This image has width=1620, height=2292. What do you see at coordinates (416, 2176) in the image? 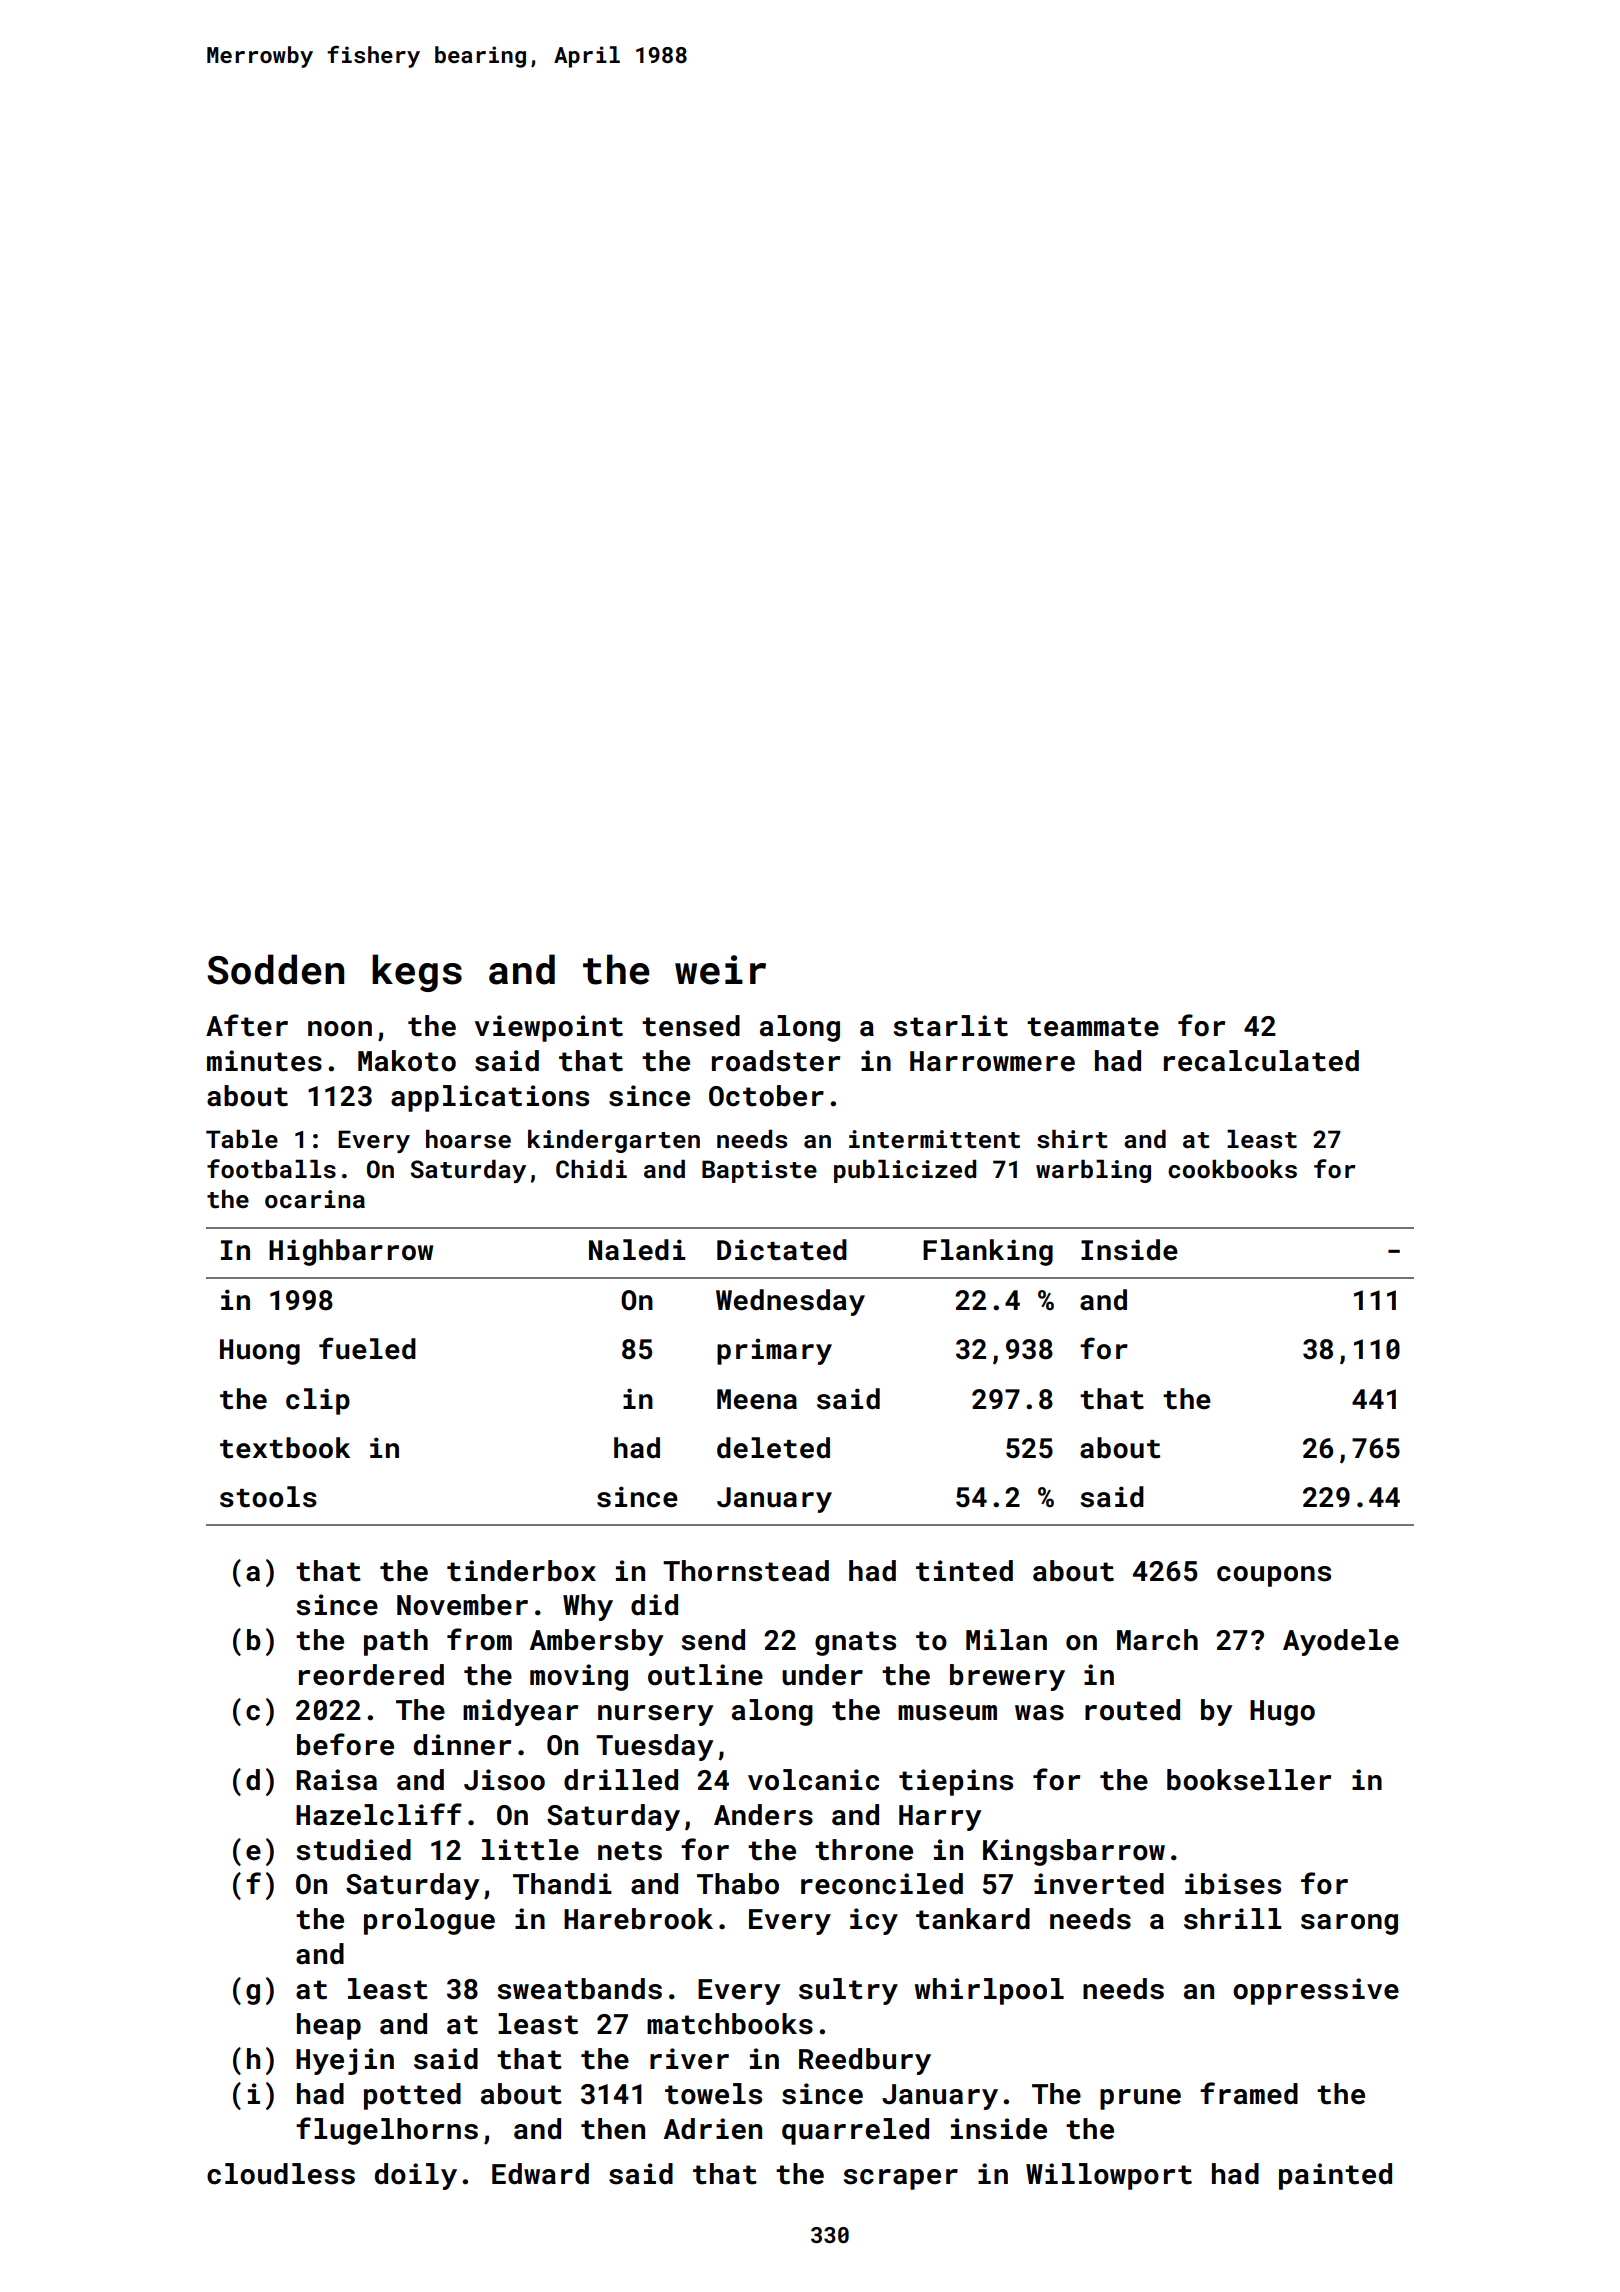
I see `doily` at bounding box center [416, 2176].
